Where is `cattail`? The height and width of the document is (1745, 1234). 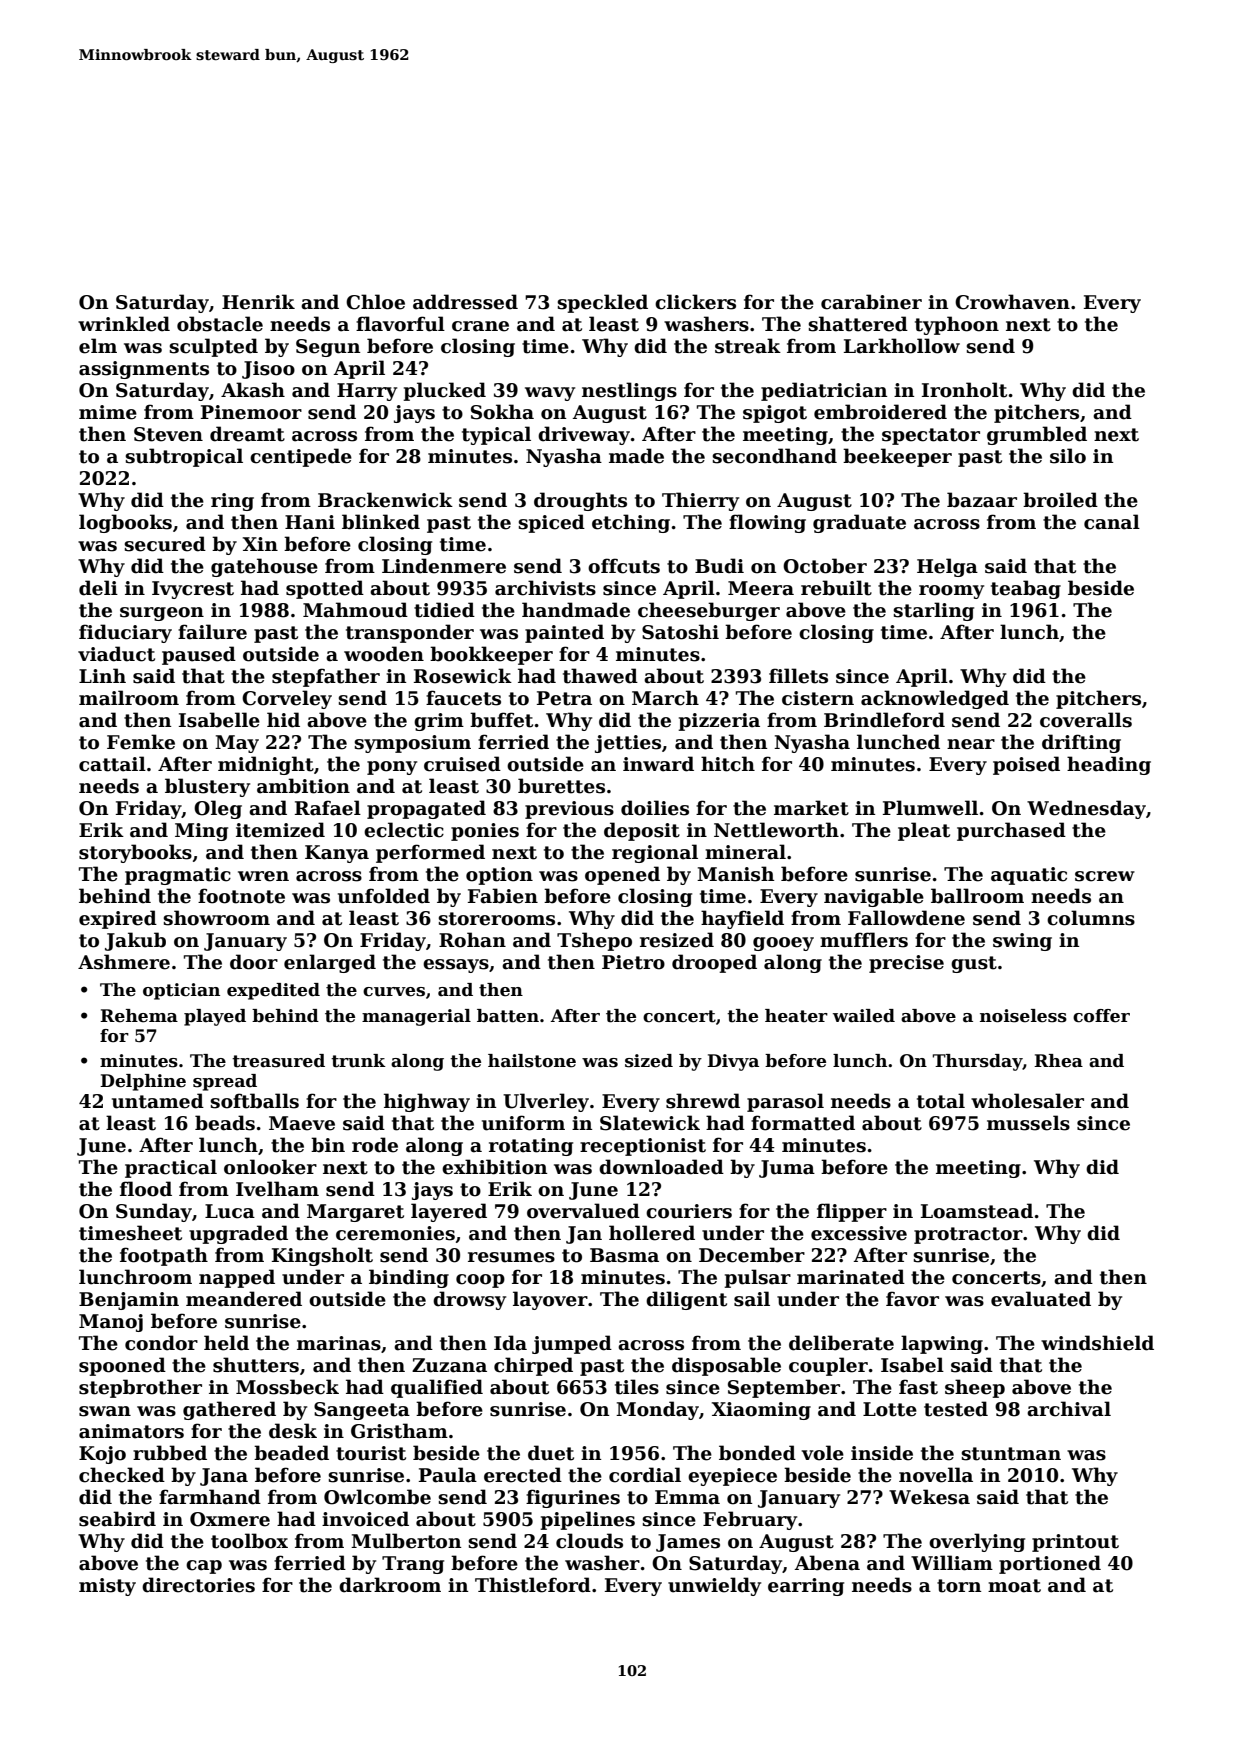
cattail is located at coordinates (112, 764).
